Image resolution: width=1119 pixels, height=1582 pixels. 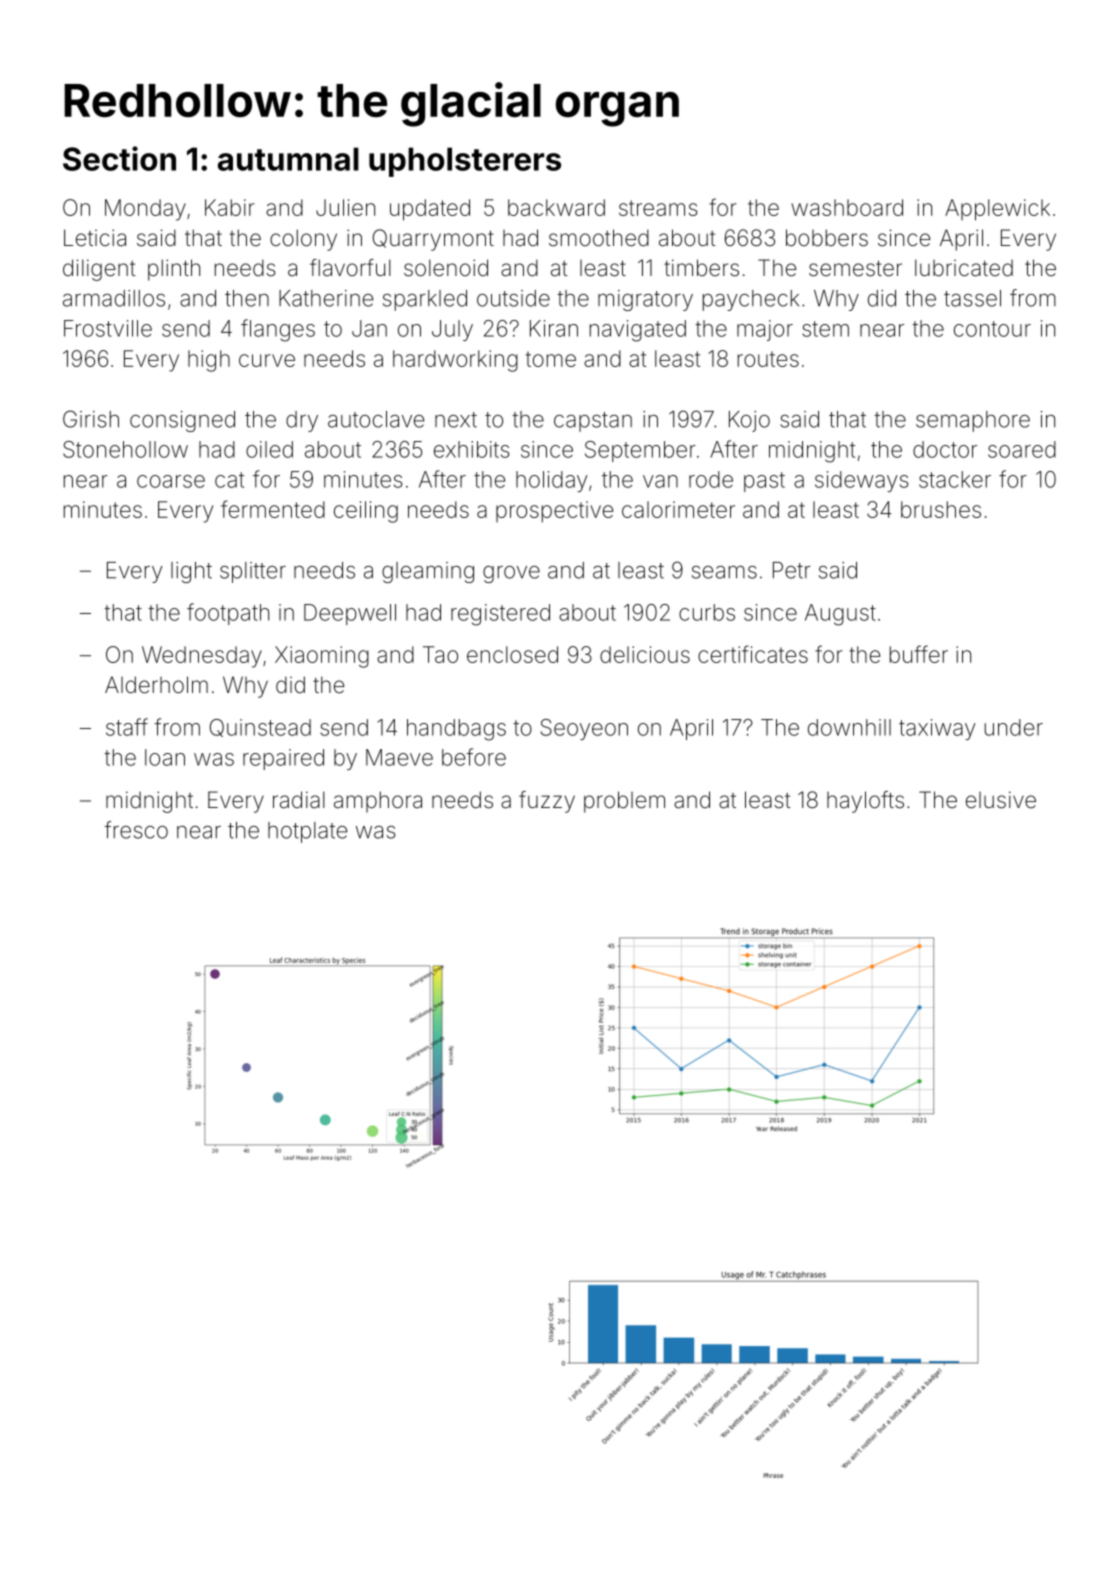 What do you see at coordinates (465, 162) in the screenshot?
I see `upholsterers` at bounding box center [465, 162].
